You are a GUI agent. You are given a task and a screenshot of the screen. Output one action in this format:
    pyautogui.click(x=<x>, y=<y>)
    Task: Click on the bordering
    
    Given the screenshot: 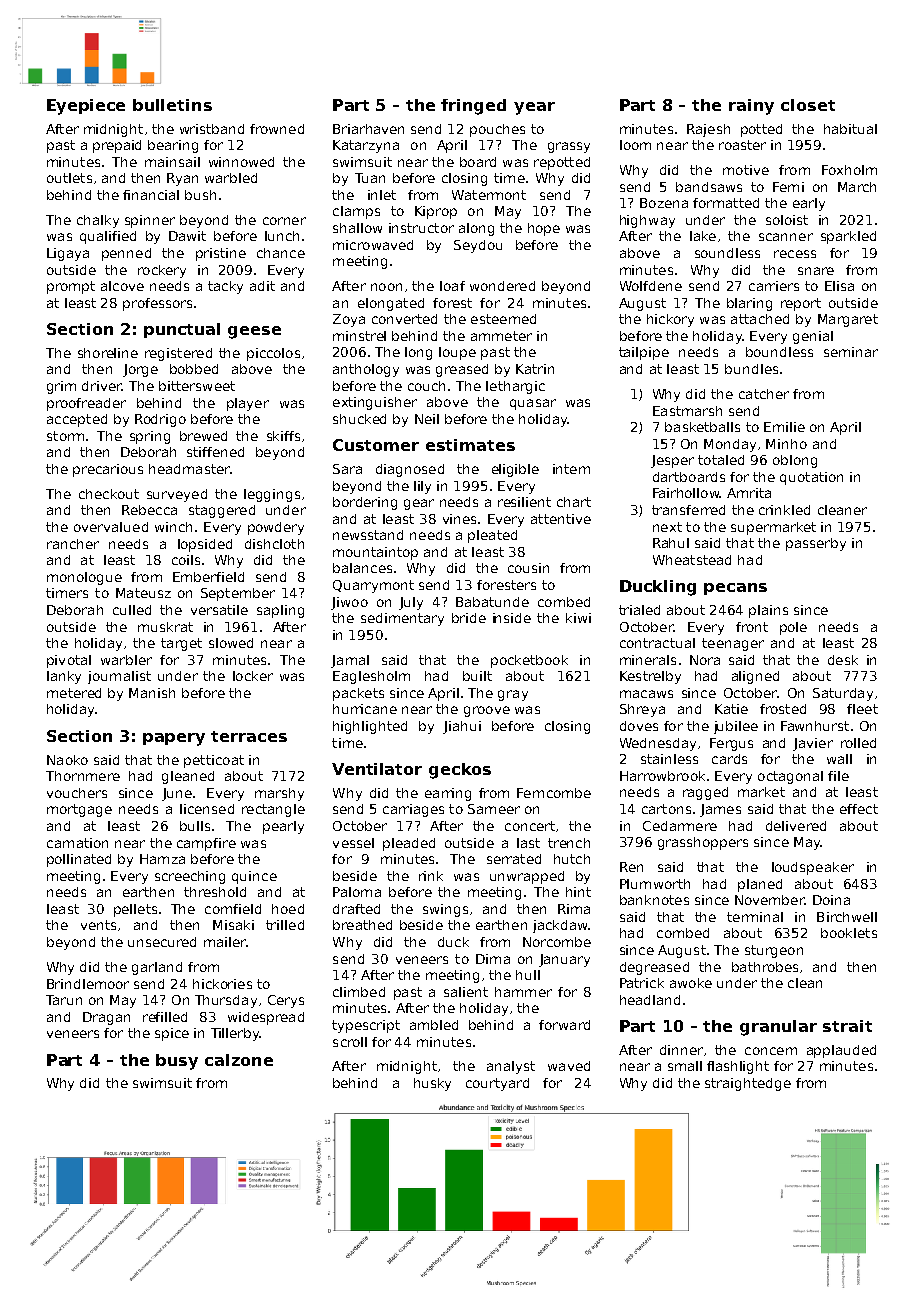 What is the action you would take?
    pyautogui.click(x=365, y=503)
